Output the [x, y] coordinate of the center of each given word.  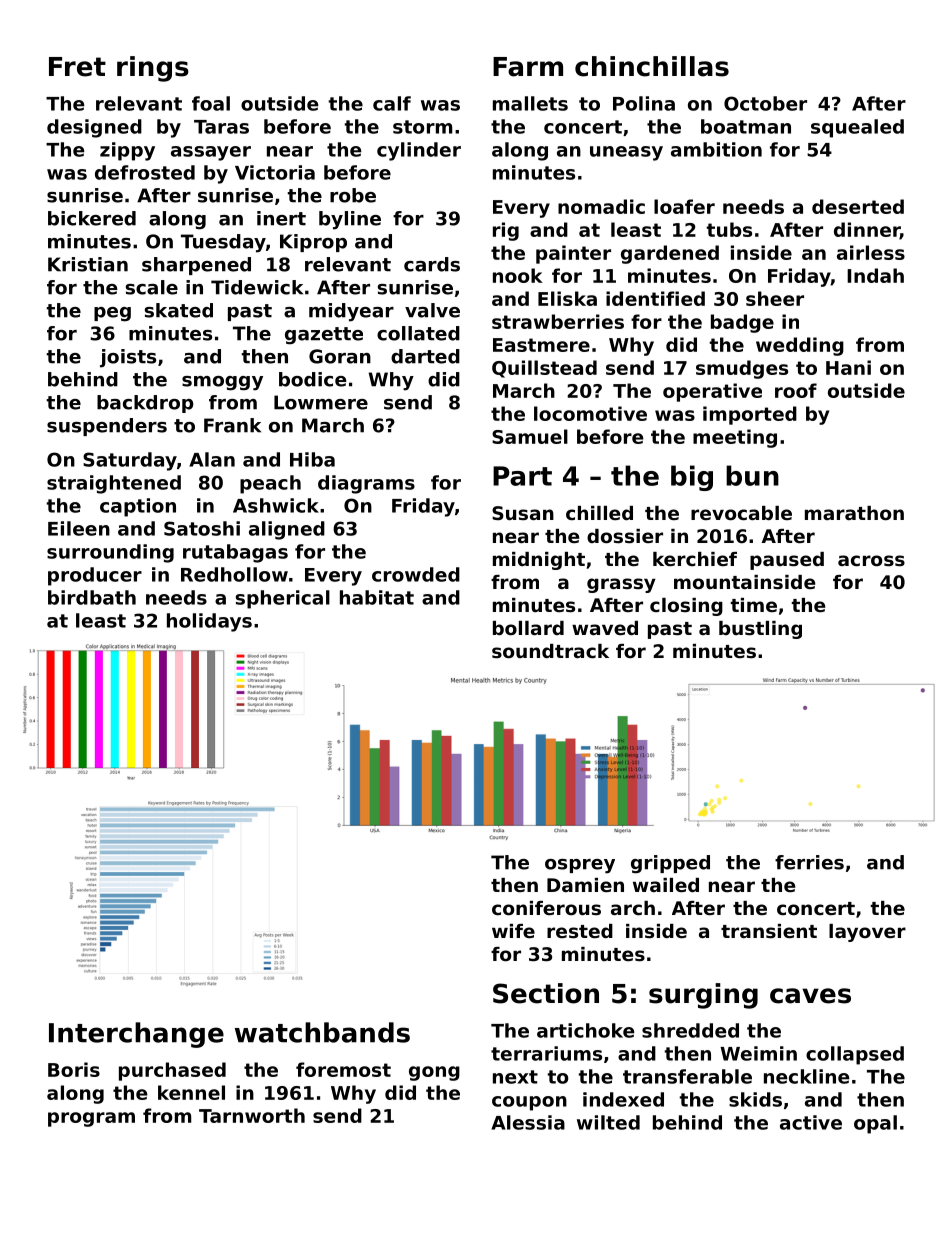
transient [769, 931]
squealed [857, 128]
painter [573, 254]
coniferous [546, 908]
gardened [670, 254]
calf [392, 103]
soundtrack [550, 651]
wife [513, 931]
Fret [77, 67]
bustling [760, 630]
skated [179, 310]
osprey [580, 866]
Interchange [136, 1035]
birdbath [92, 597]
